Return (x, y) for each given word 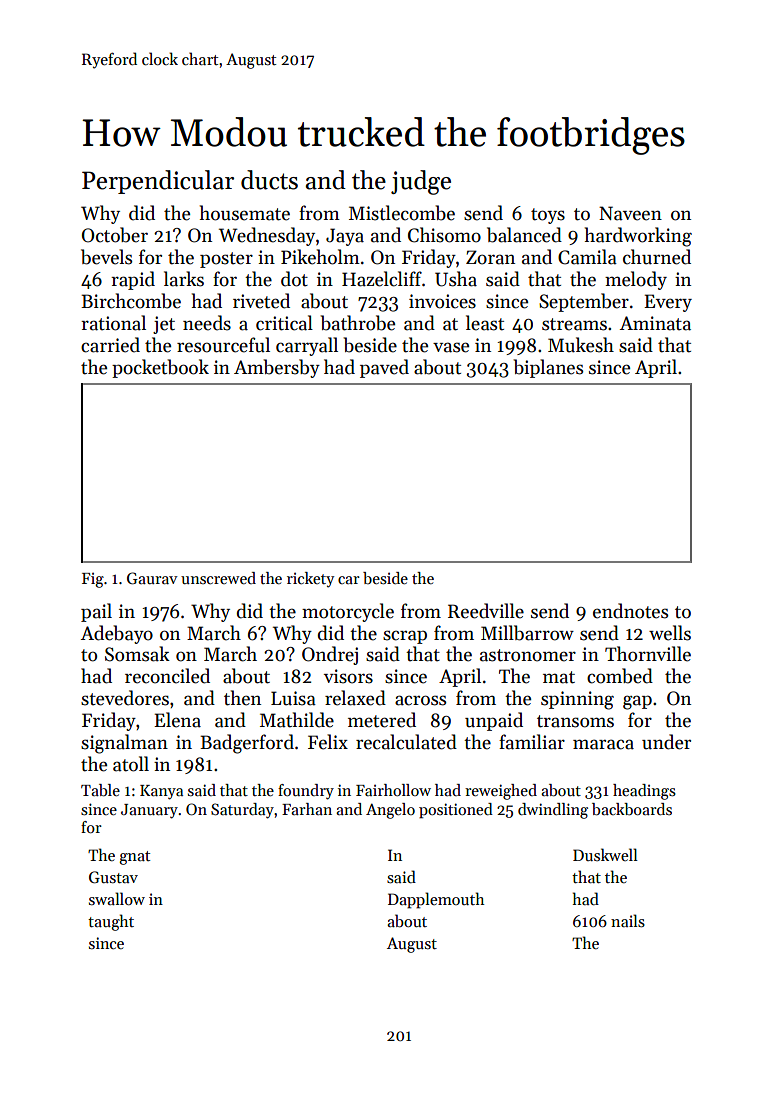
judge (421, 182)
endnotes (630, 611)
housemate (245, 213)
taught (111, 922)
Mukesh (581, 345)
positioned (456, 811)
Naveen (630, 213)
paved (384, 368)
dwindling (553, 811)
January (149, 811)
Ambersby (277, 368)
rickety (310, 580)
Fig (93, 580)
